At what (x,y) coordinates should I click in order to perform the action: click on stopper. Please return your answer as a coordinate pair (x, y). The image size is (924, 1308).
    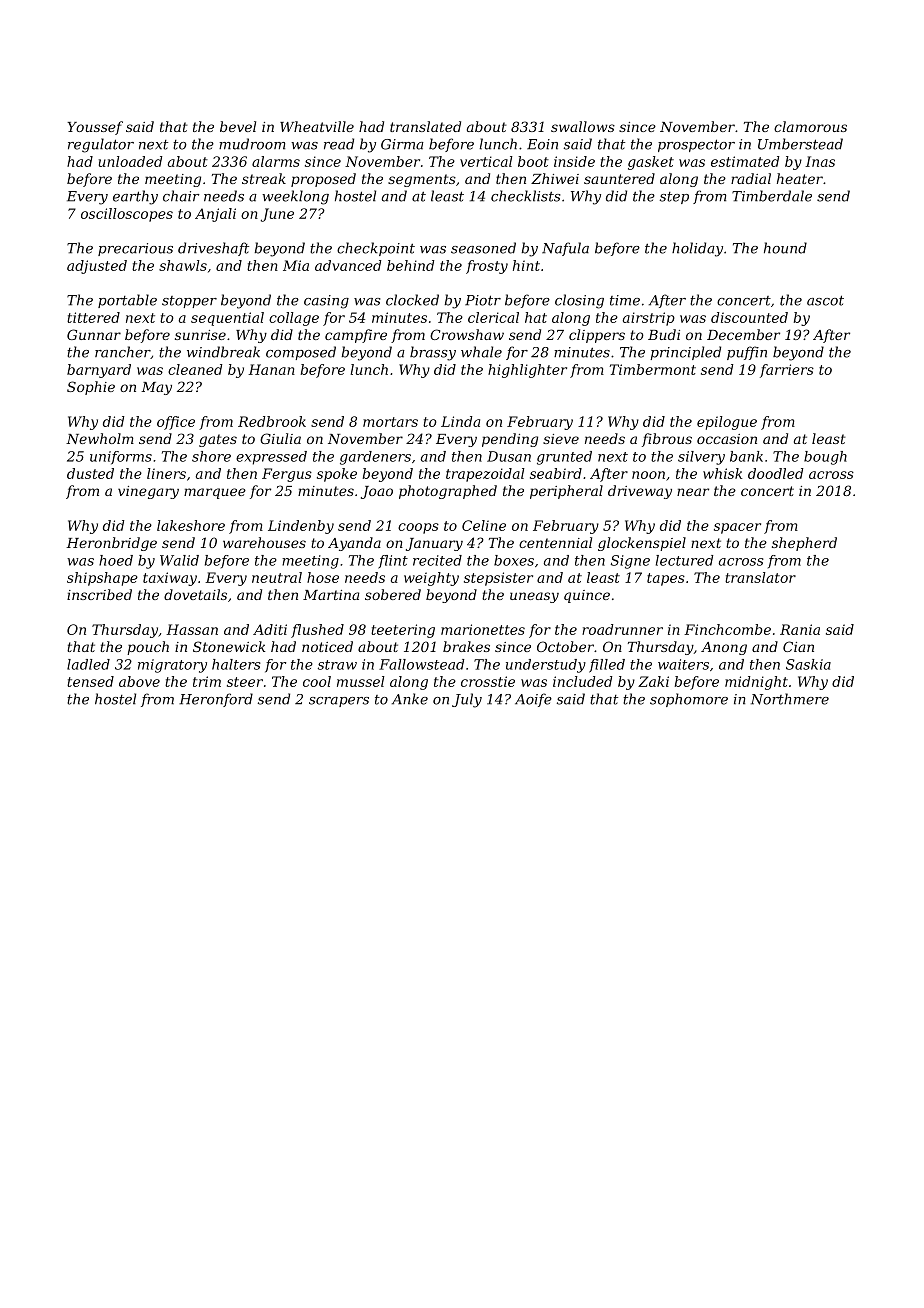
    Looking at the image, I should click on (189, 302).
